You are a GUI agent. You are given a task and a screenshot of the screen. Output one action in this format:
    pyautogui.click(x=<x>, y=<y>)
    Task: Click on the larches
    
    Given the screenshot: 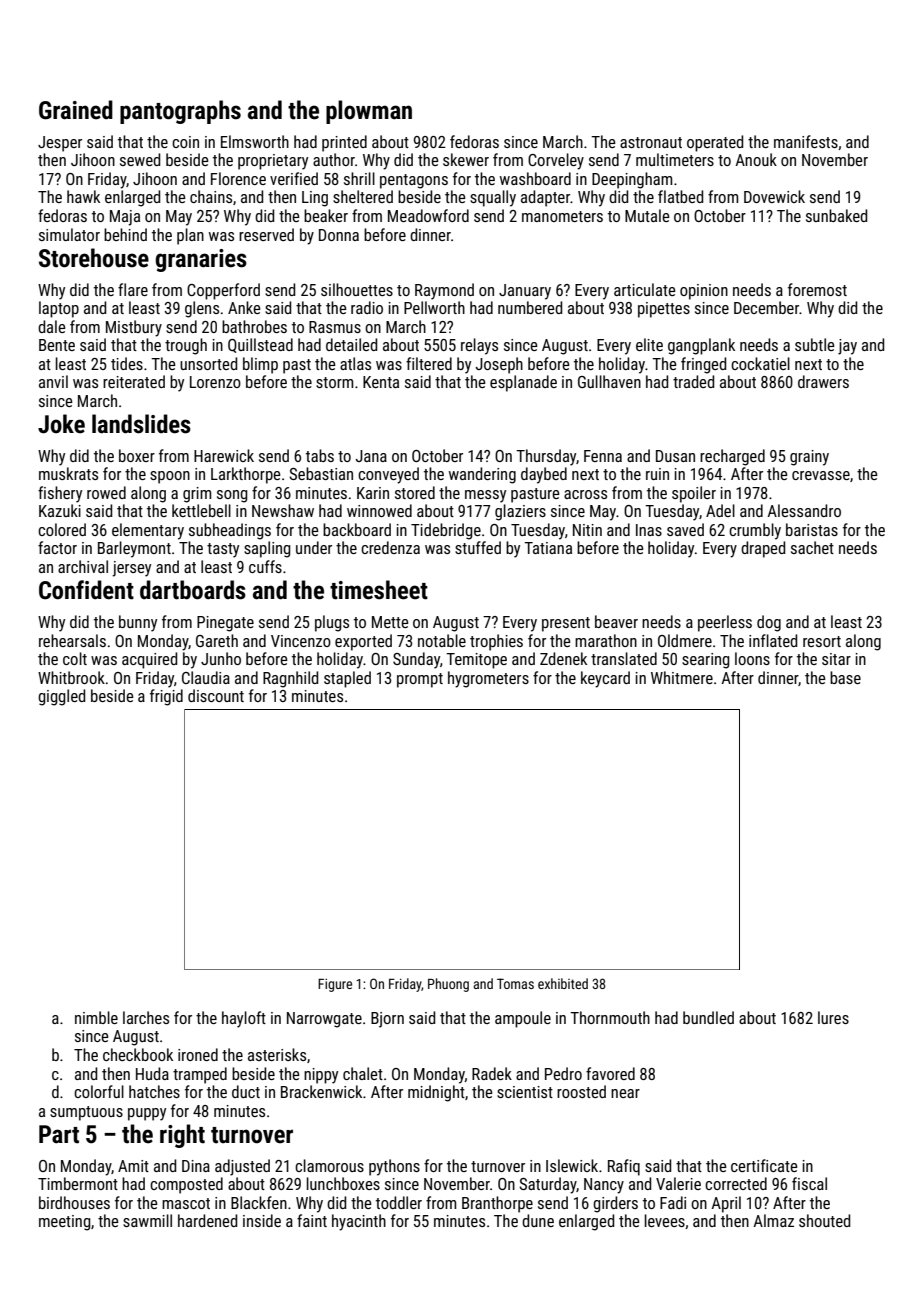 What is the action you would take?
    pyautogui.click(x=146, y=1017)
